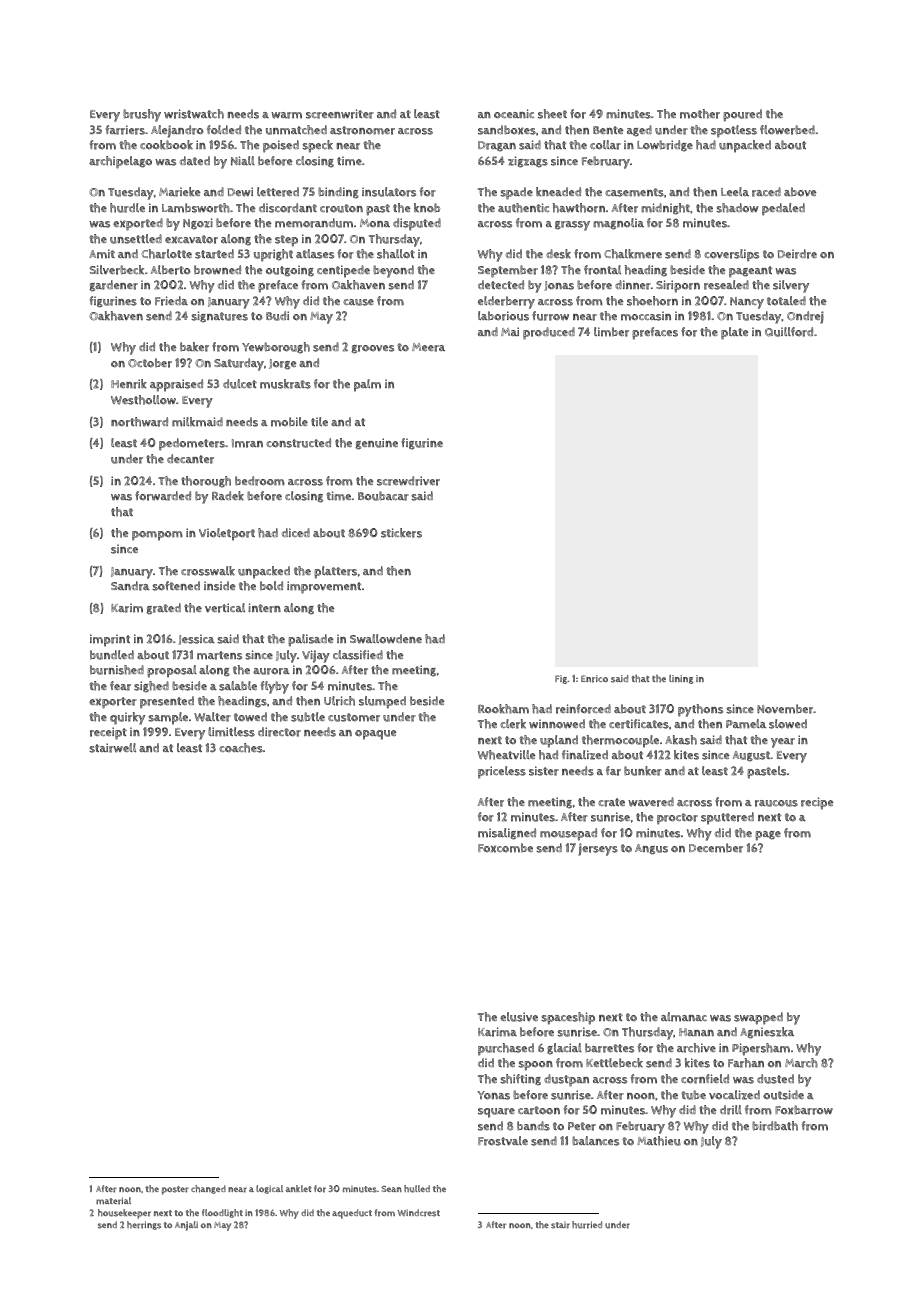  What do you see at coordinates (559, 741) in the screenshot?
I see `upland` at bounding box center [559, 741].
